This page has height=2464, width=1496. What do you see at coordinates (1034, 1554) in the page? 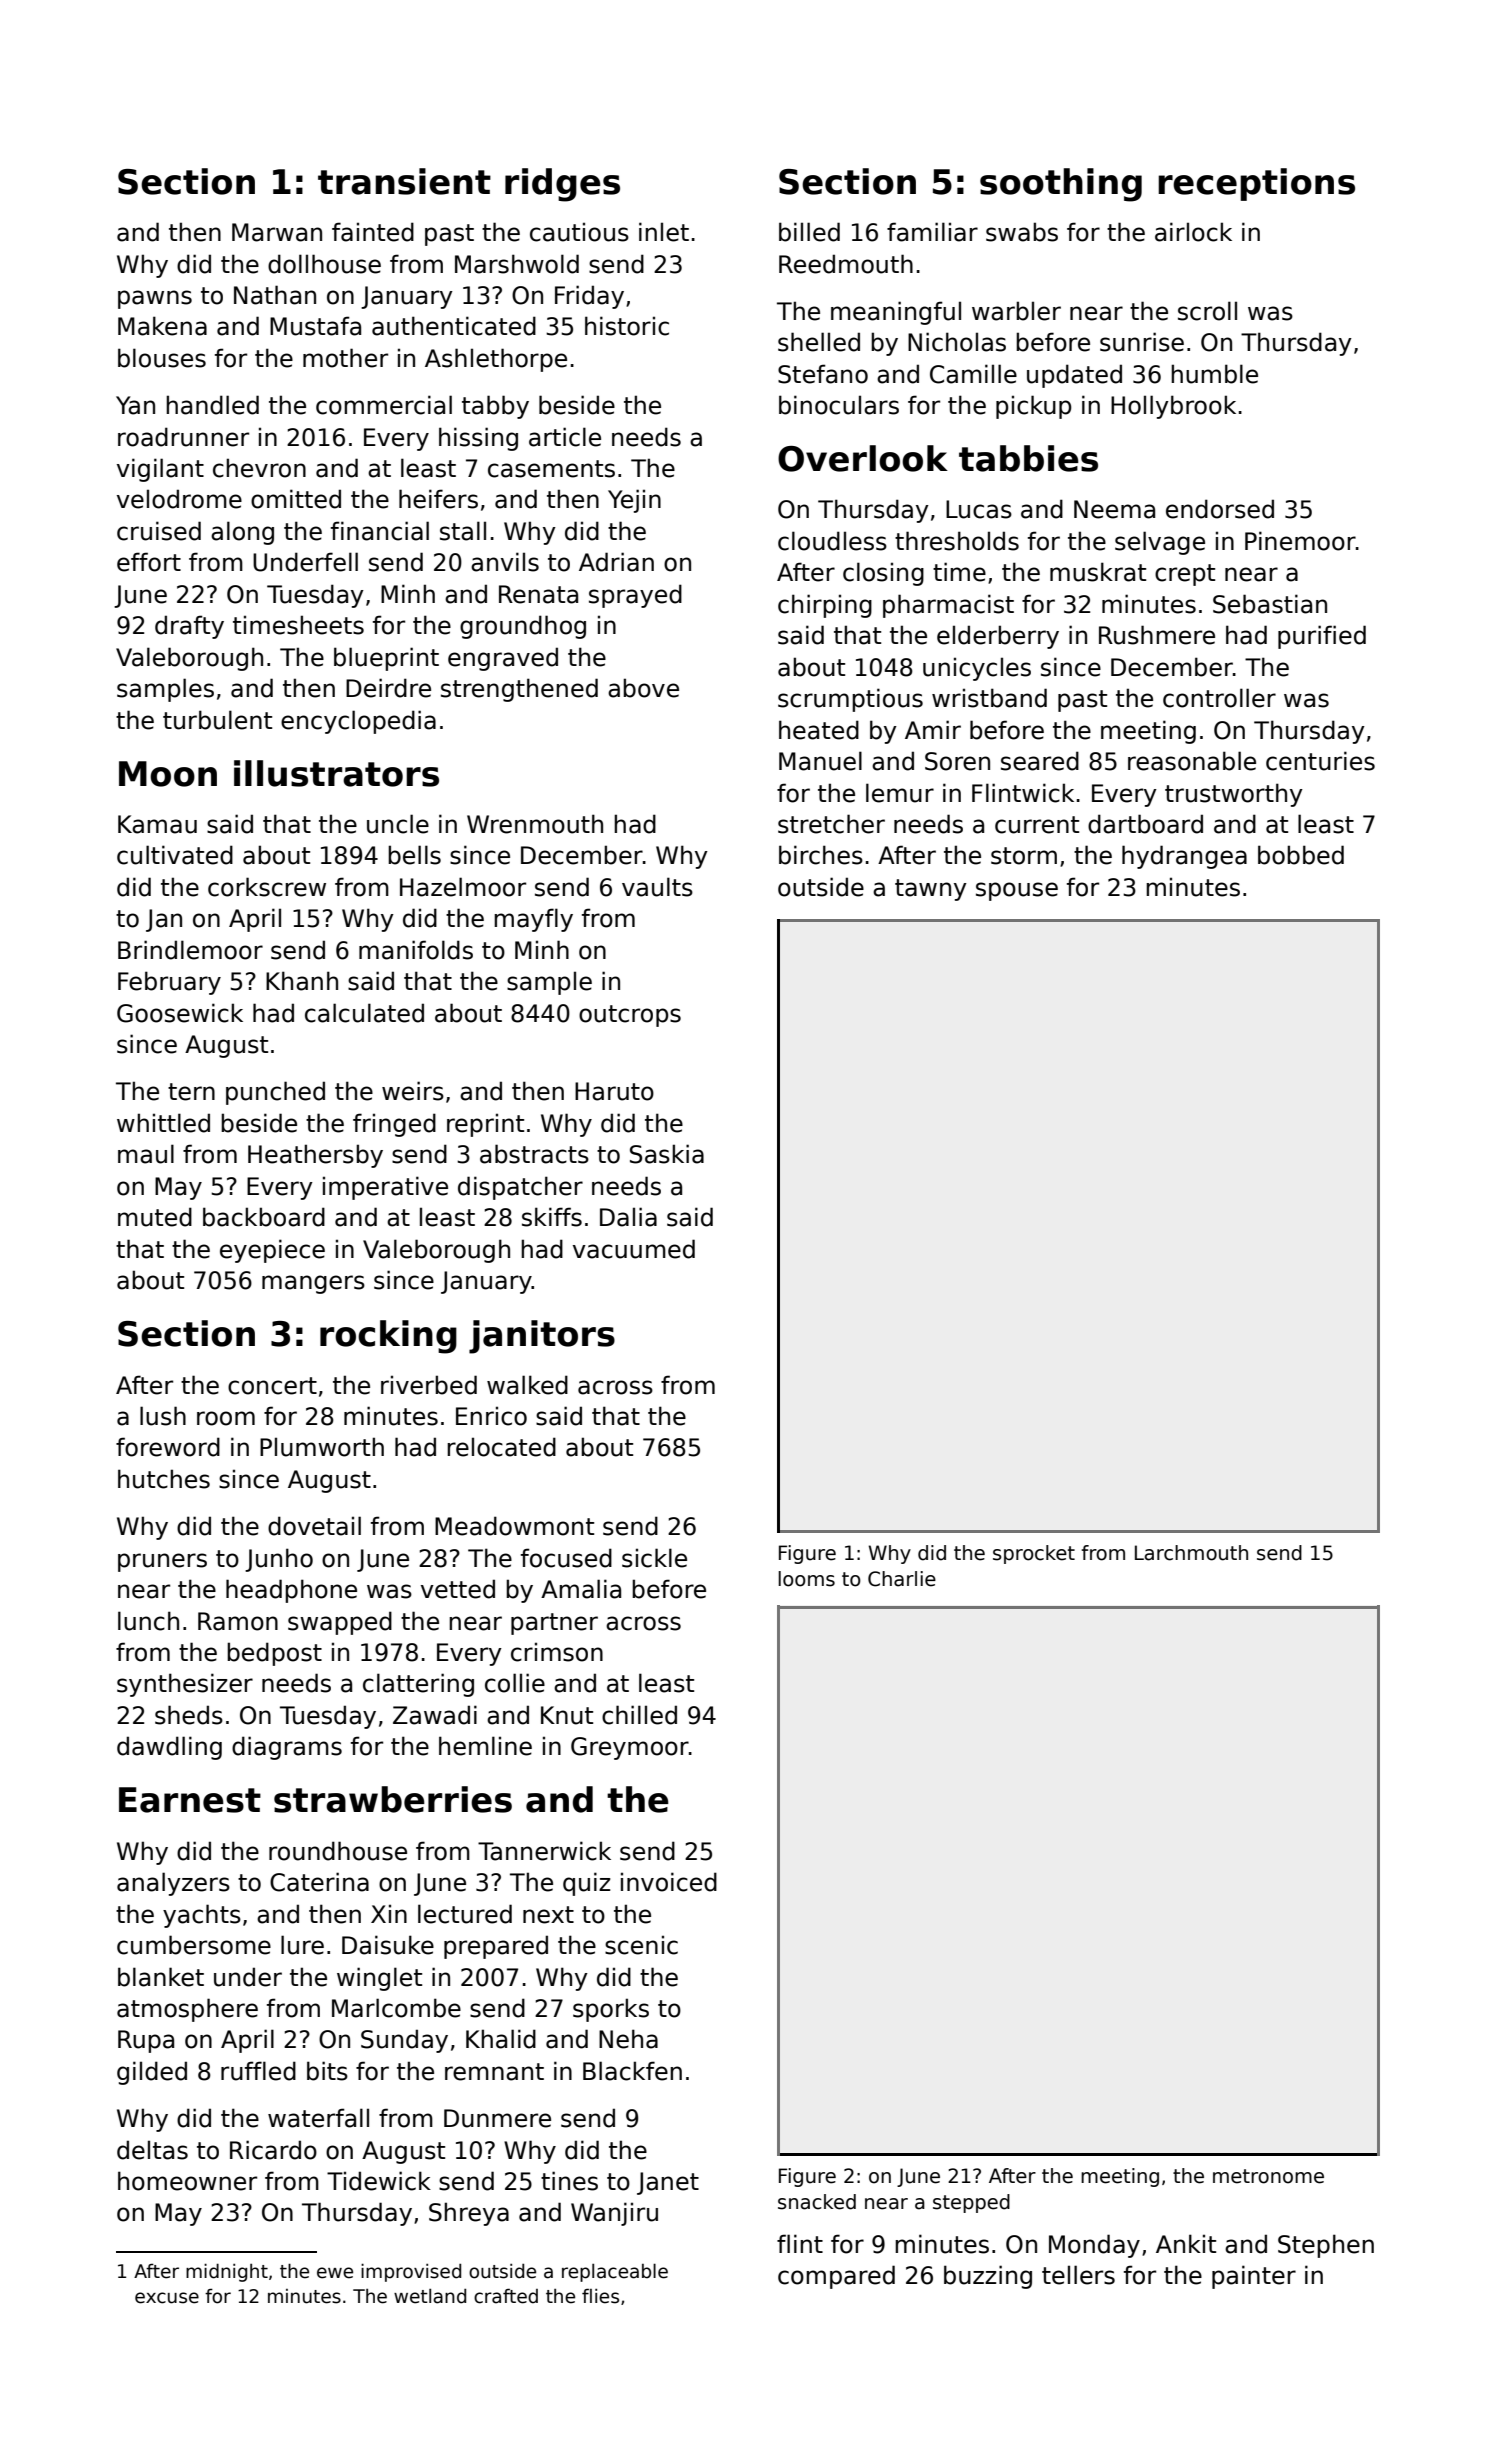
I see `sprocket` at bounding box center [1034, 1554].
